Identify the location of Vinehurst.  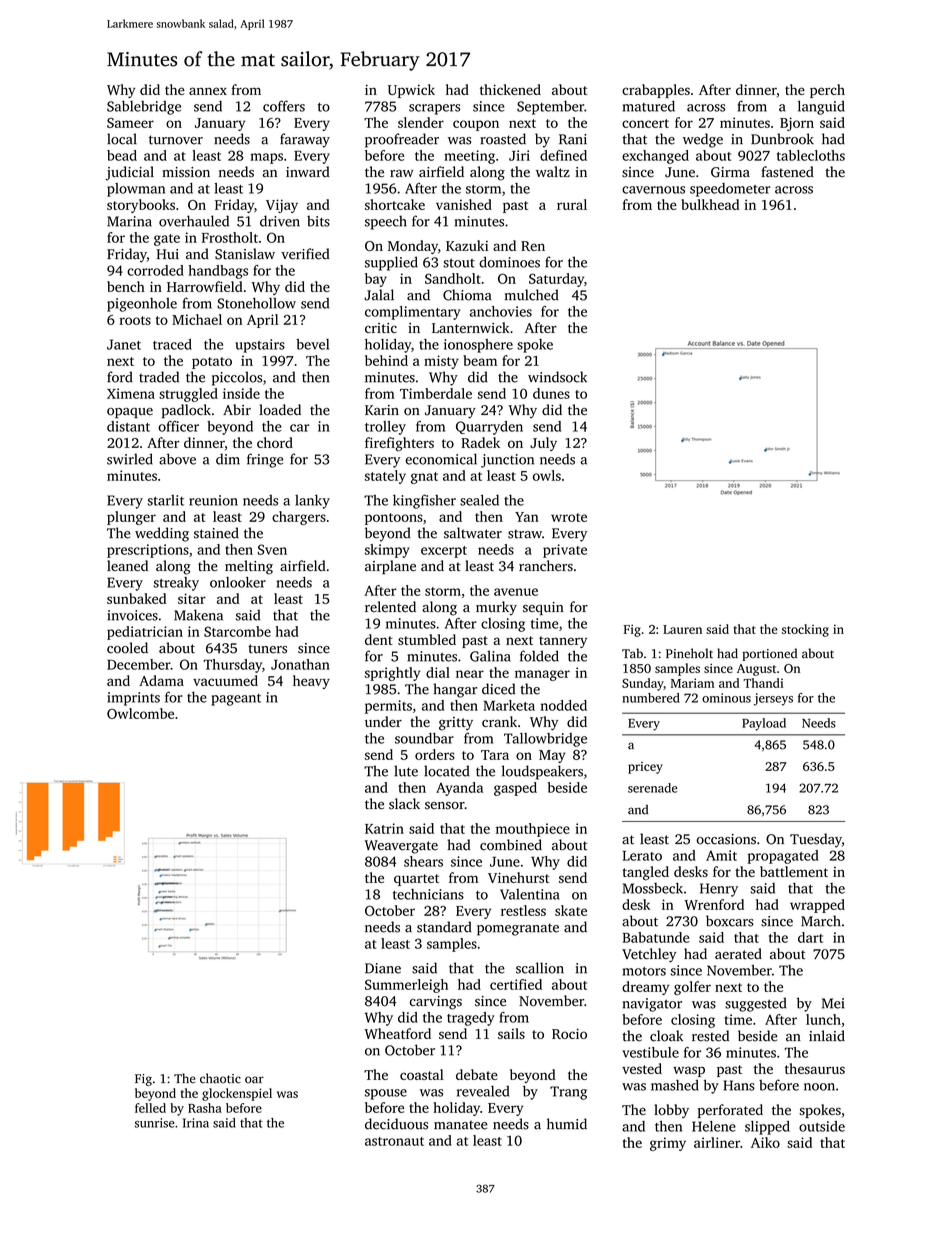
(518, 877).
